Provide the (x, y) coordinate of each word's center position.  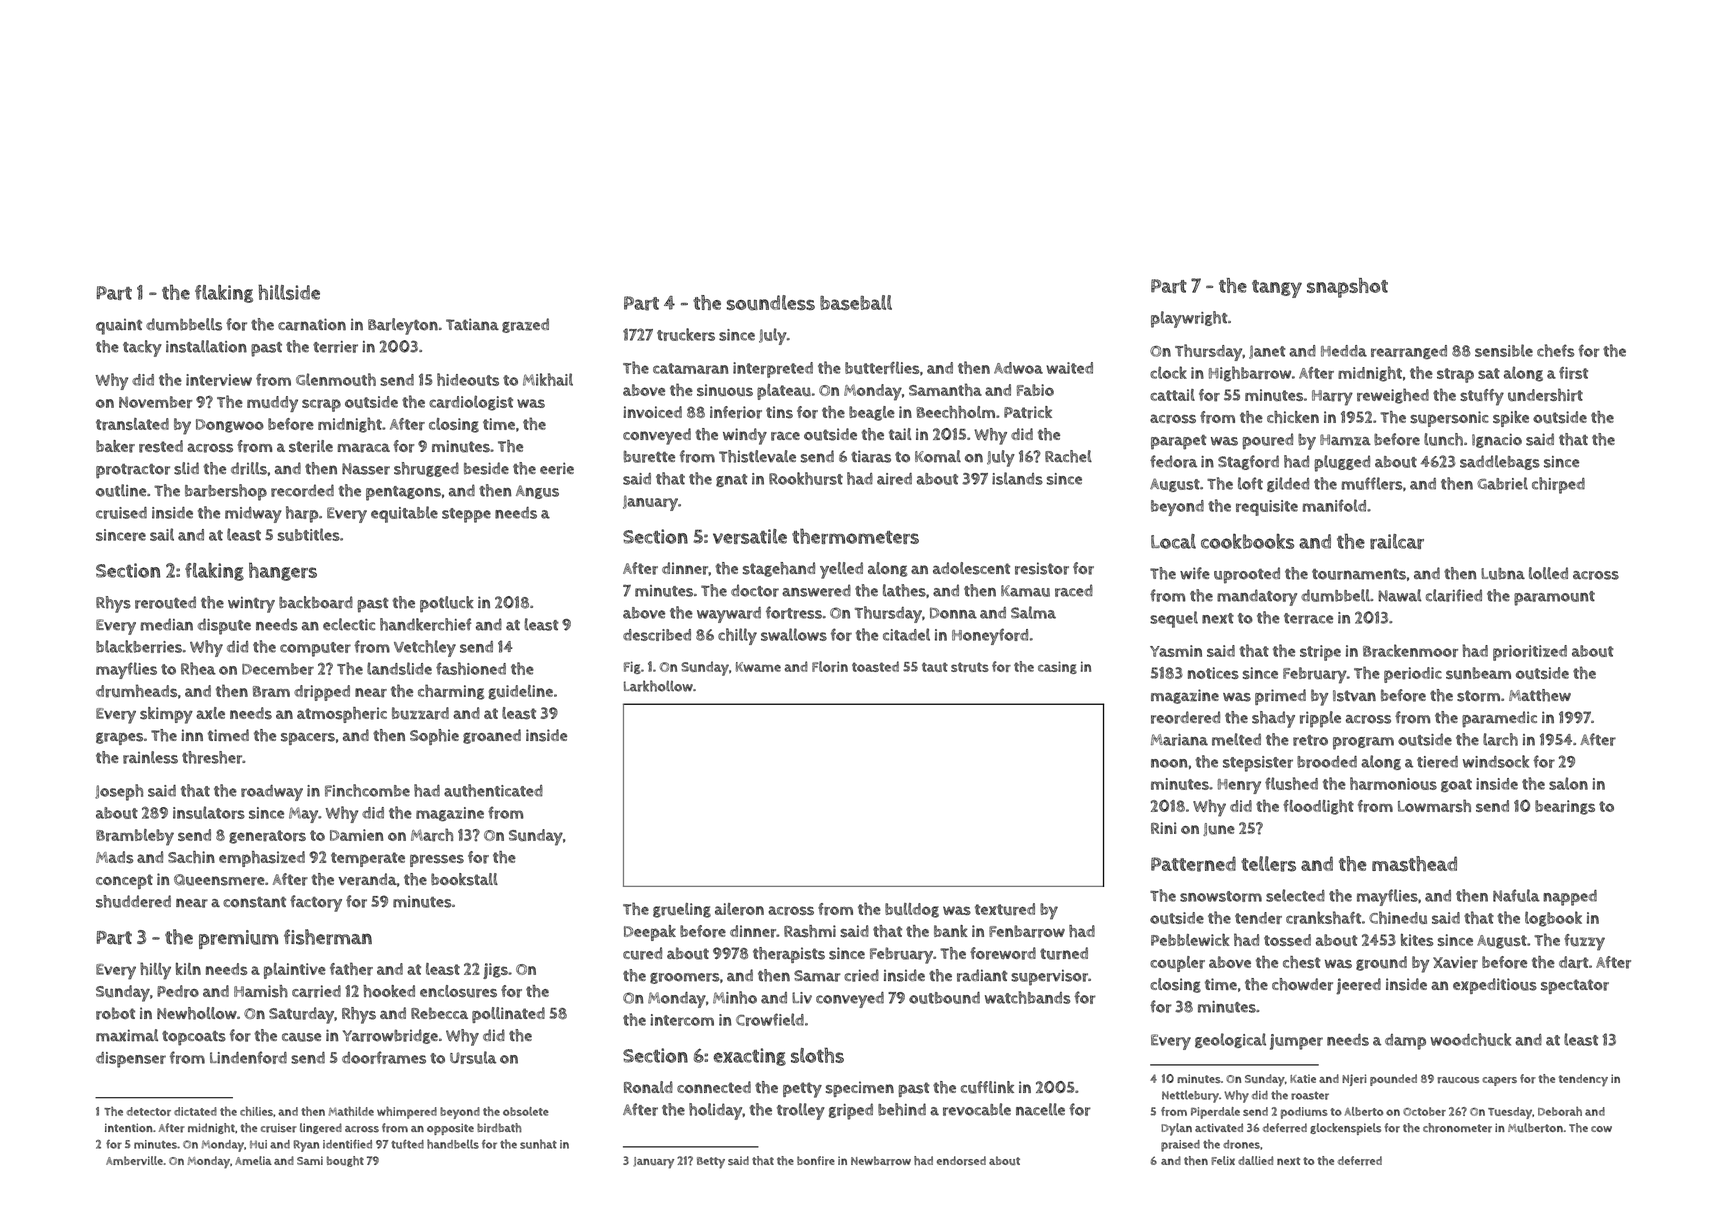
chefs (1556, 350)
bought (345, 1161)
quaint (119, 327)
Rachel (1068, 456)
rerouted (165, 602)
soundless (771, 303)
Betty (711, 1163)
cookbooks (1247, 541)
